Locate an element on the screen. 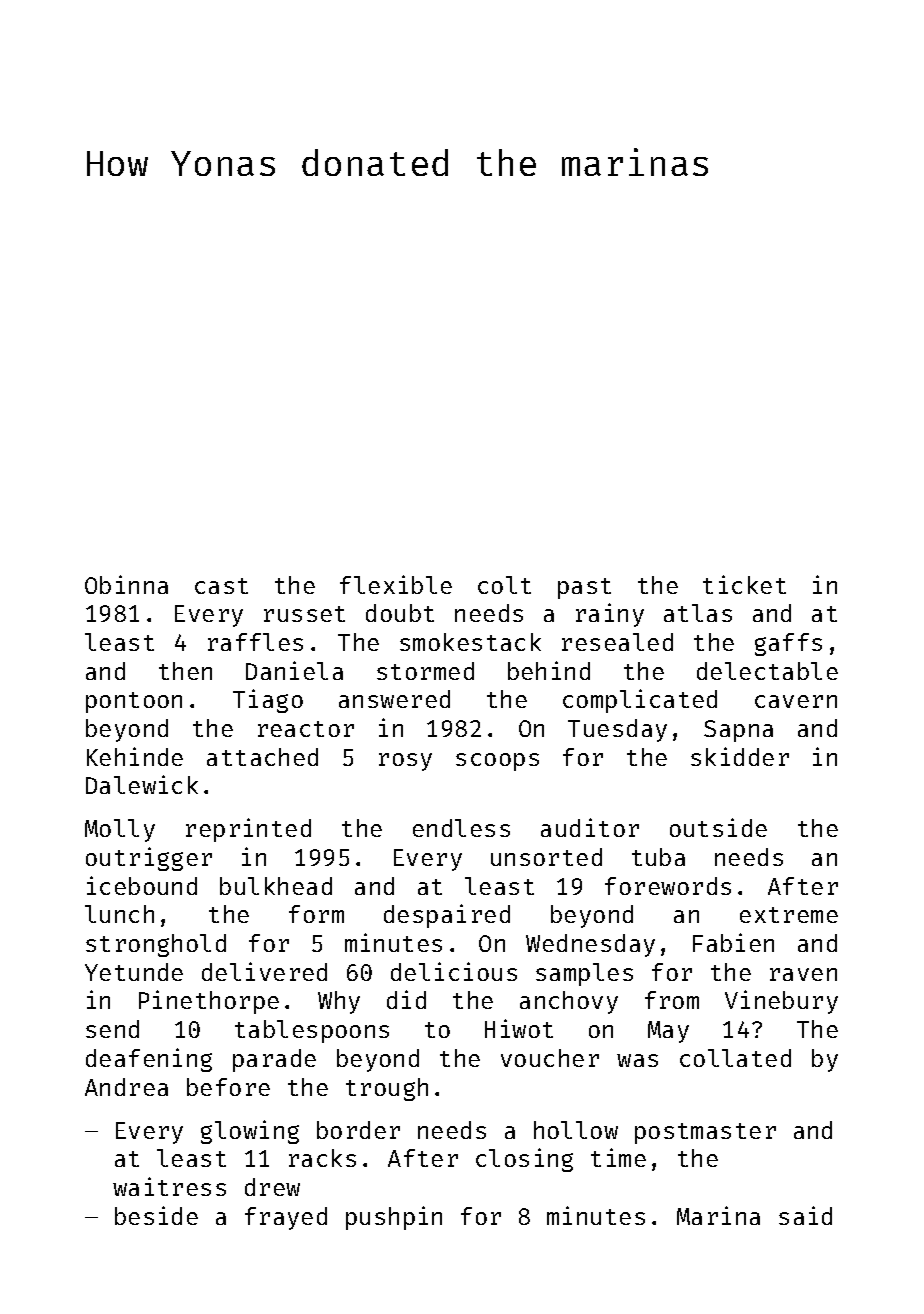 This screenshot has width=924, height=1314. reactor is located at coordinates (306, 729).
